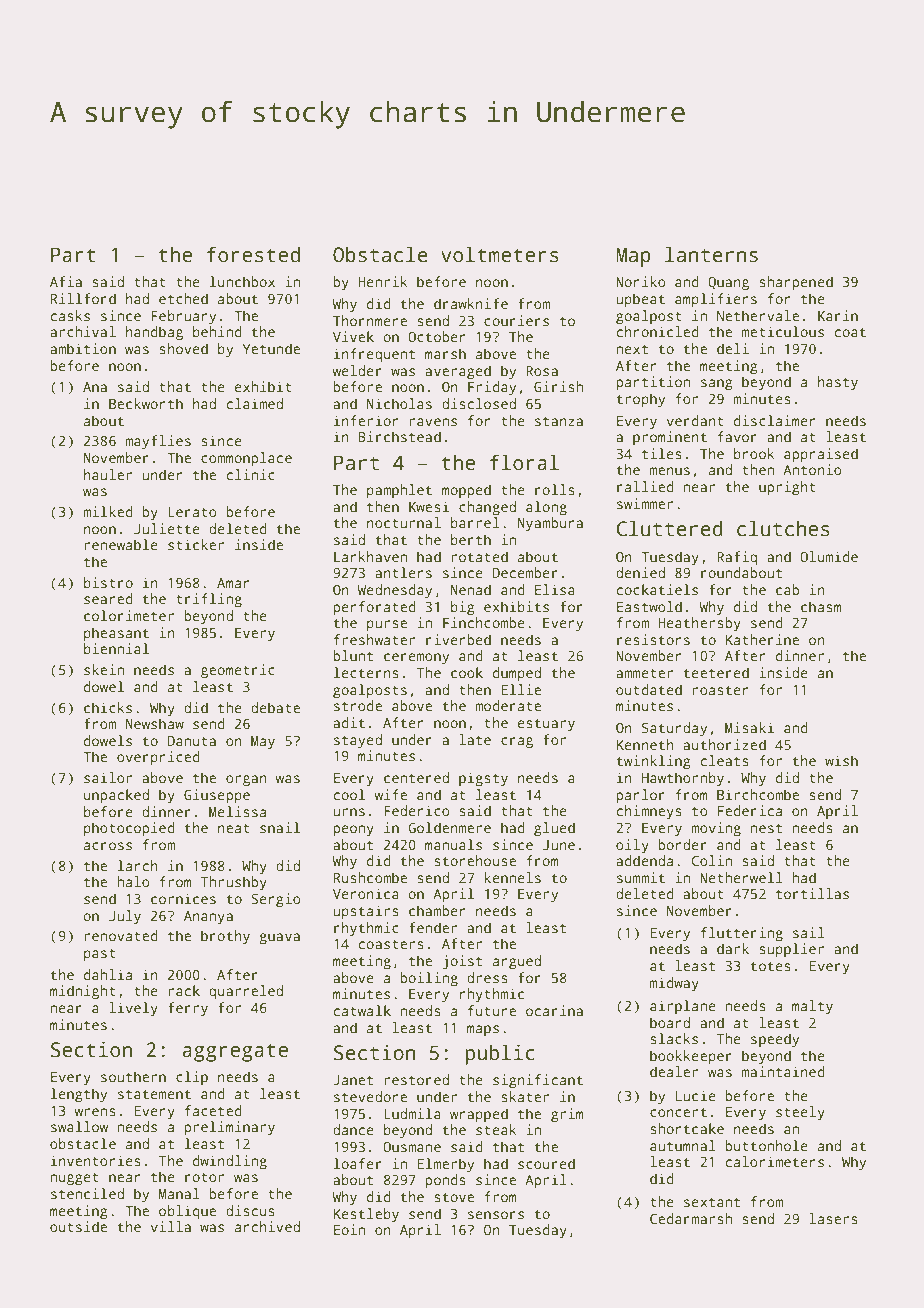 This screenshot has height=1308, width=924. I want to click on Manal, so click(179, 1193).
